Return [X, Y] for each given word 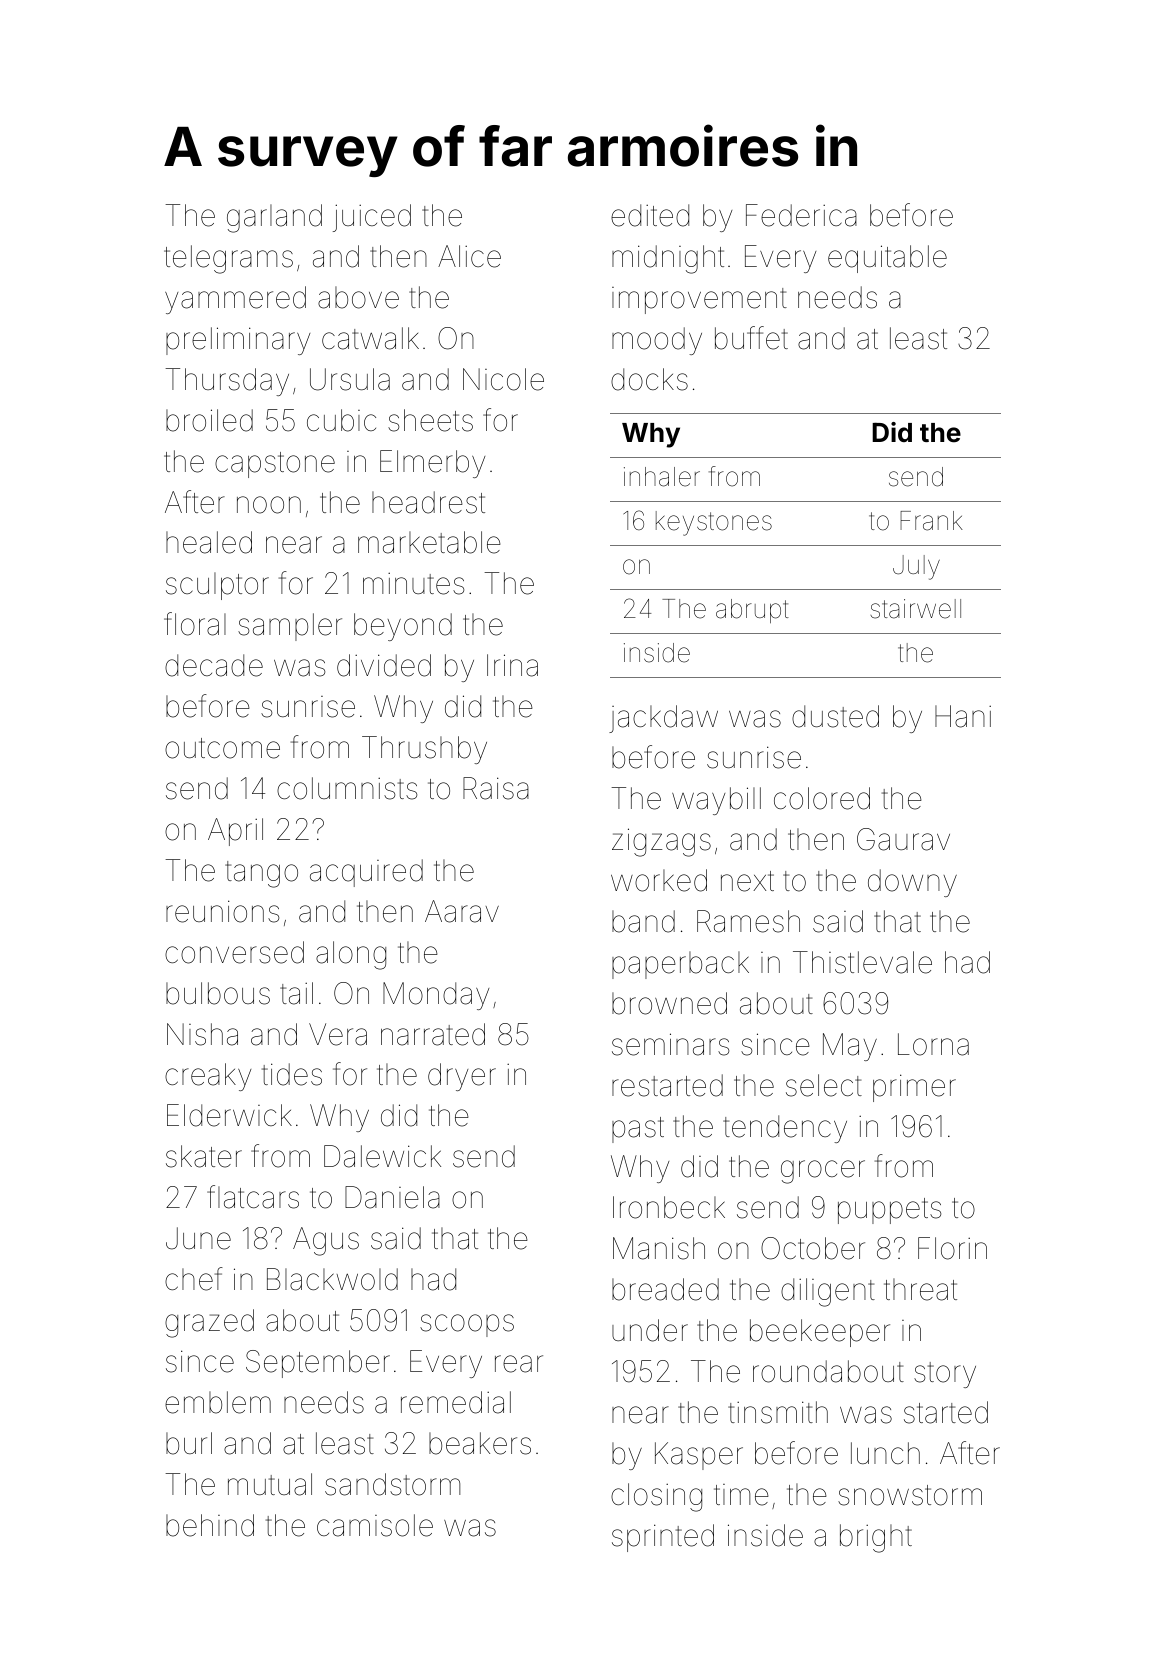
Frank [931, 521]
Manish [659, 1248]
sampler [290, 627]
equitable [887, 259]
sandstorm [392, 1484]
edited [650, 215]
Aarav [462, 911]
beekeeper [820, 1333]
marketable [429, 542]
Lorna [933, 1044]
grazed [209, 1323]
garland [274, 218]
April [235, 832]
